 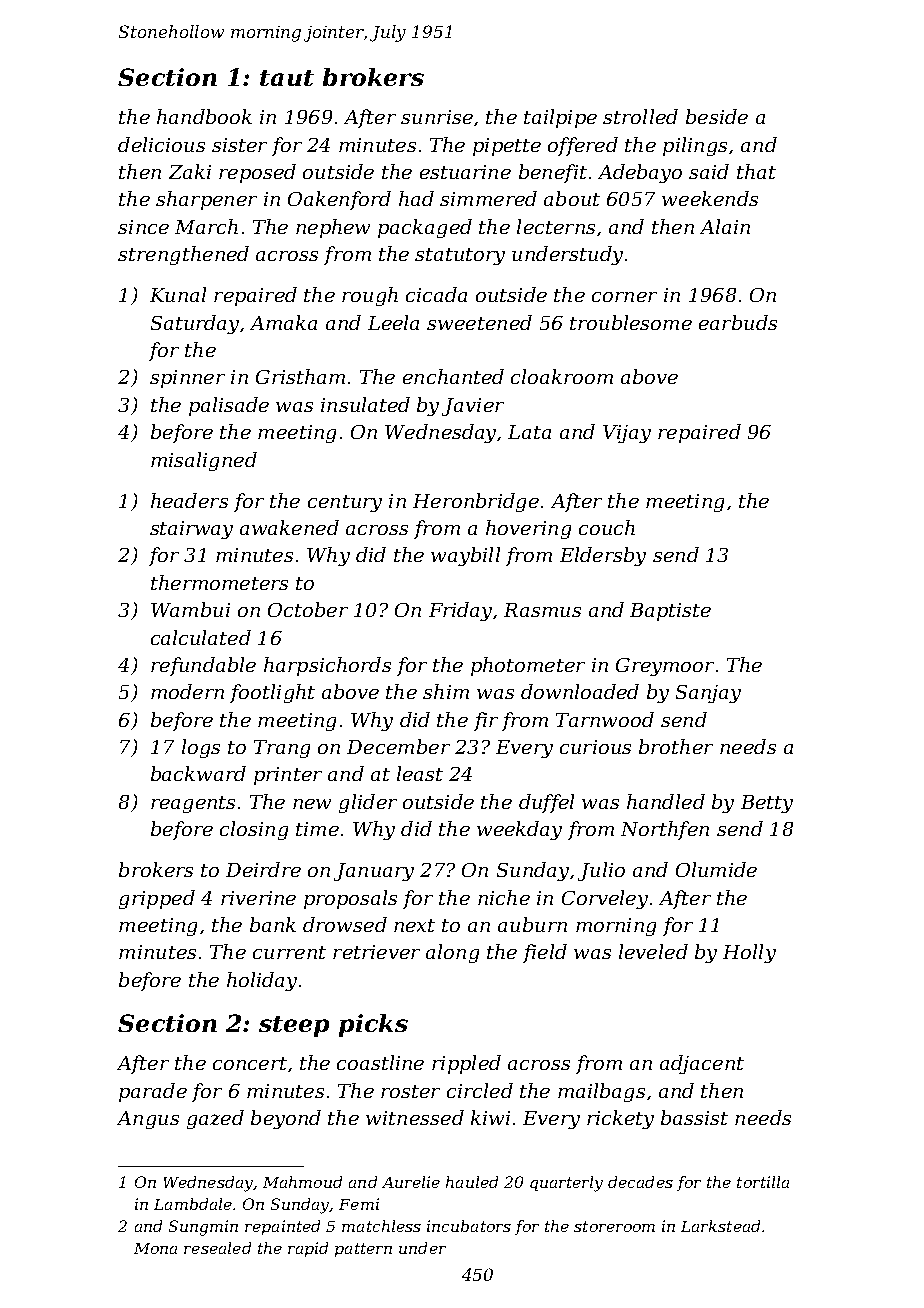 What do you see at coordinates (469, 1226) in the document?
I see `incubators` at bounding box center [469, 1226].
